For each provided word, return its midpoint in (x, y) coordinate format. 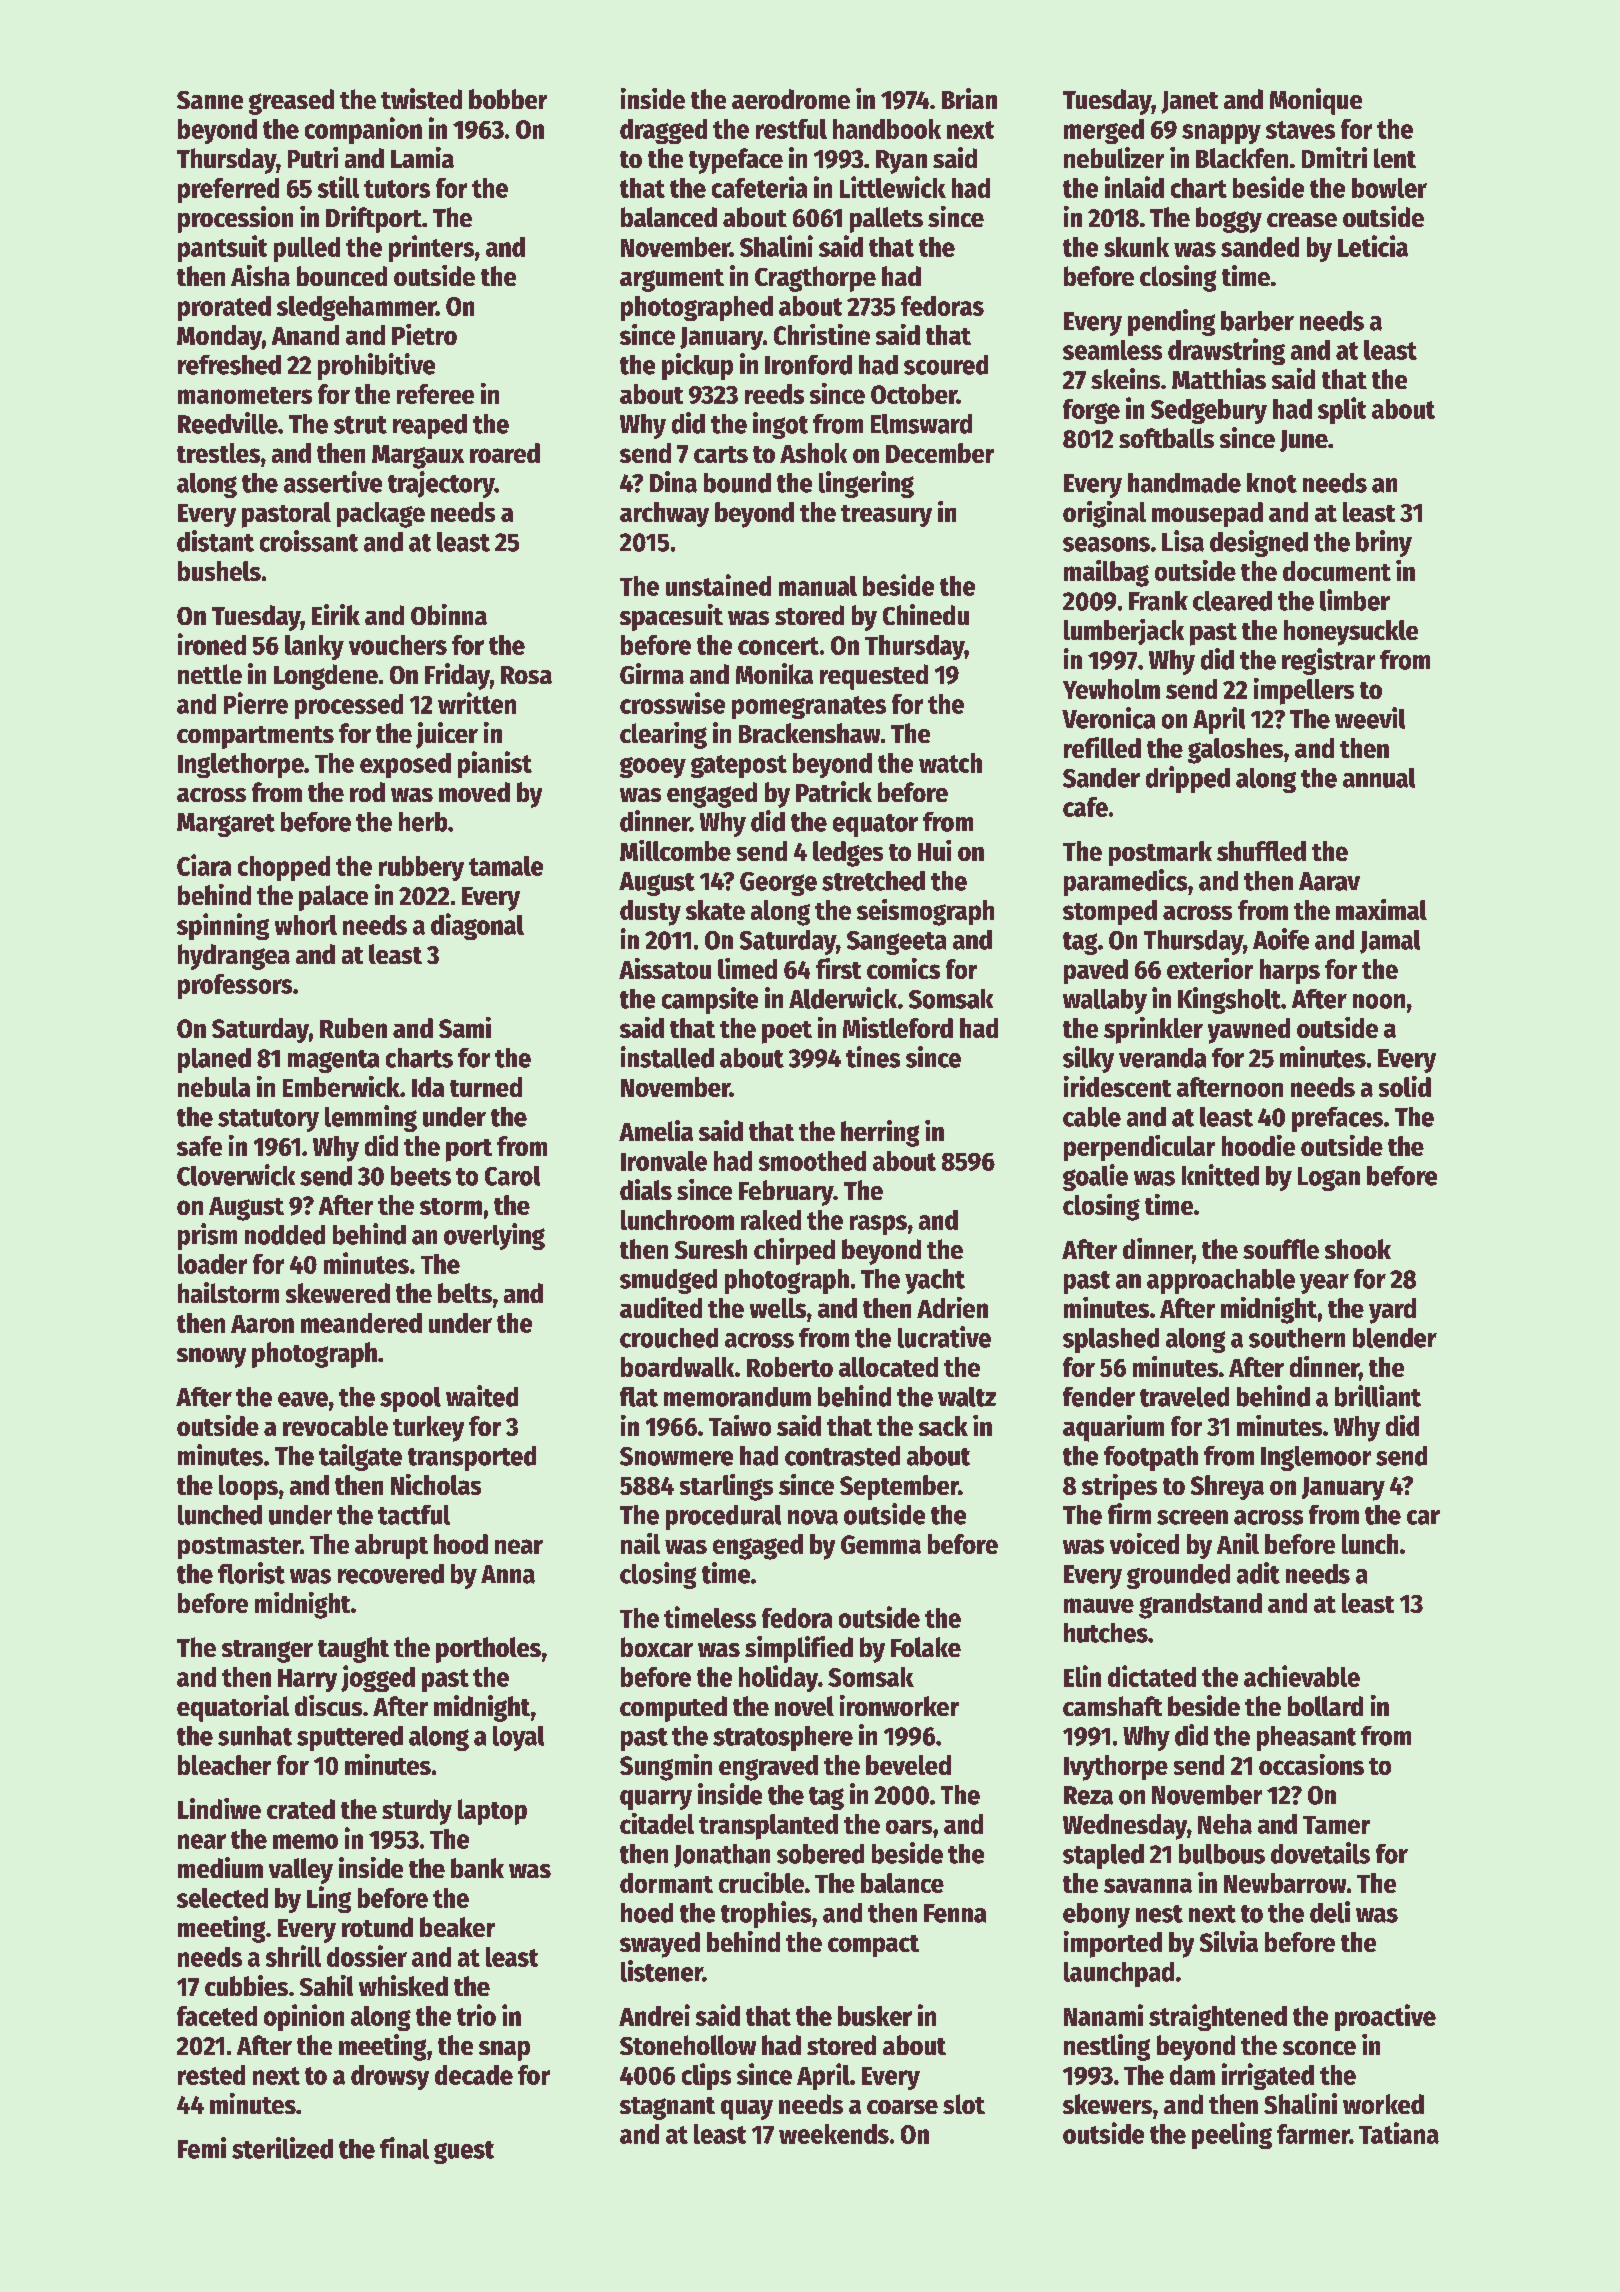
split (1342, 410)
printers (431, 248)
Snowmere (676, 1456)
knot (1272, 483)
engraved (768, 1768)
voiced (1144, 1543)
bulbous (1222, 1854)
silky (1088, 1059)
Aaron (262, 1324)
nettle (210, 674)
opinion (304, 2017)
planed (214, 1060)
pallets (886, 220)
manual (818, 586)
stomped (1110, 912)
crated (301, 1809)
